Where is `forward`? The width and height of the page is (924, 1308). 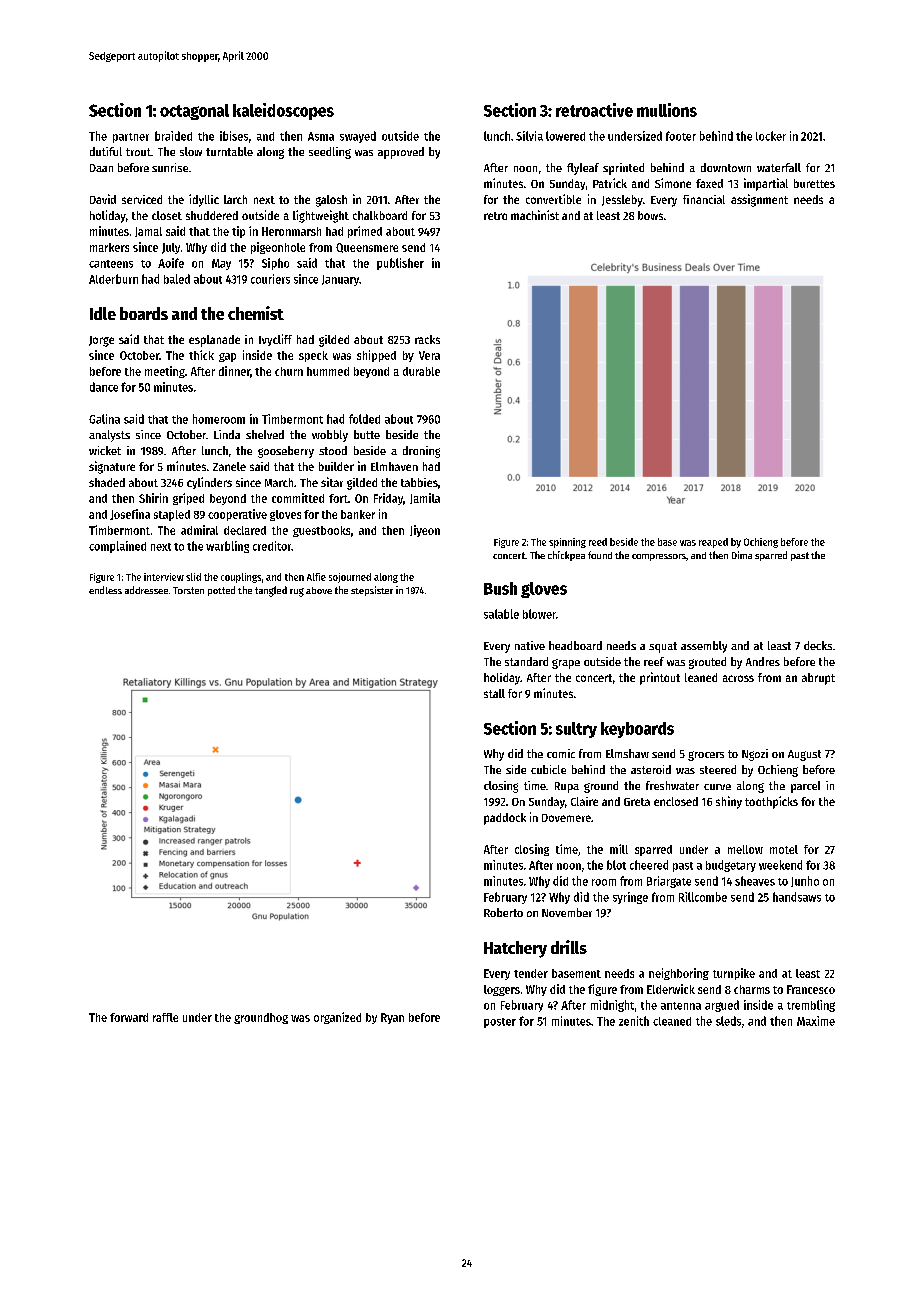
forward is located at coordinates (129, 1017).
